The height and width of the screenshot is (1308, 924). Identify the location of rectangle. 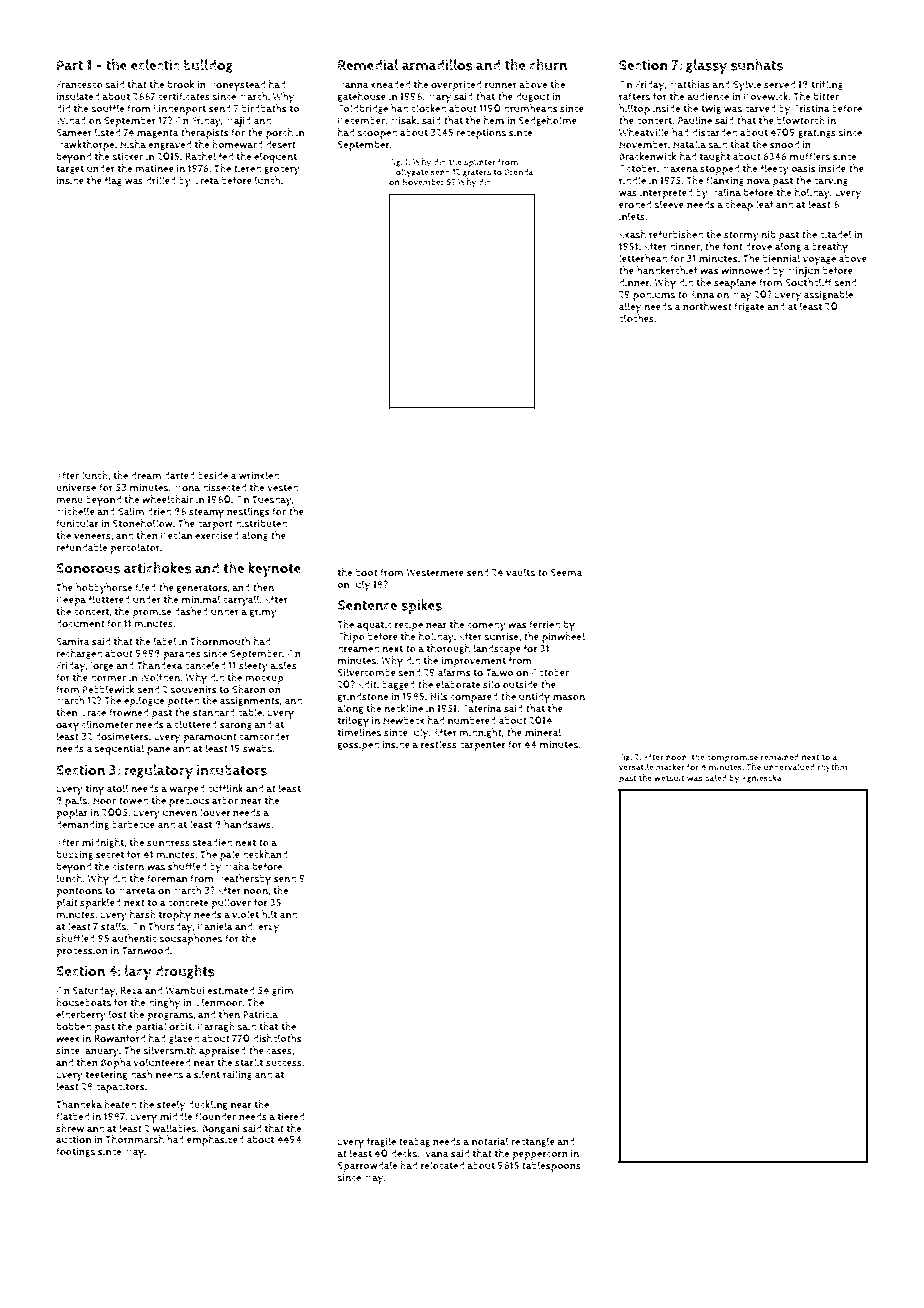
(533, 1142).
